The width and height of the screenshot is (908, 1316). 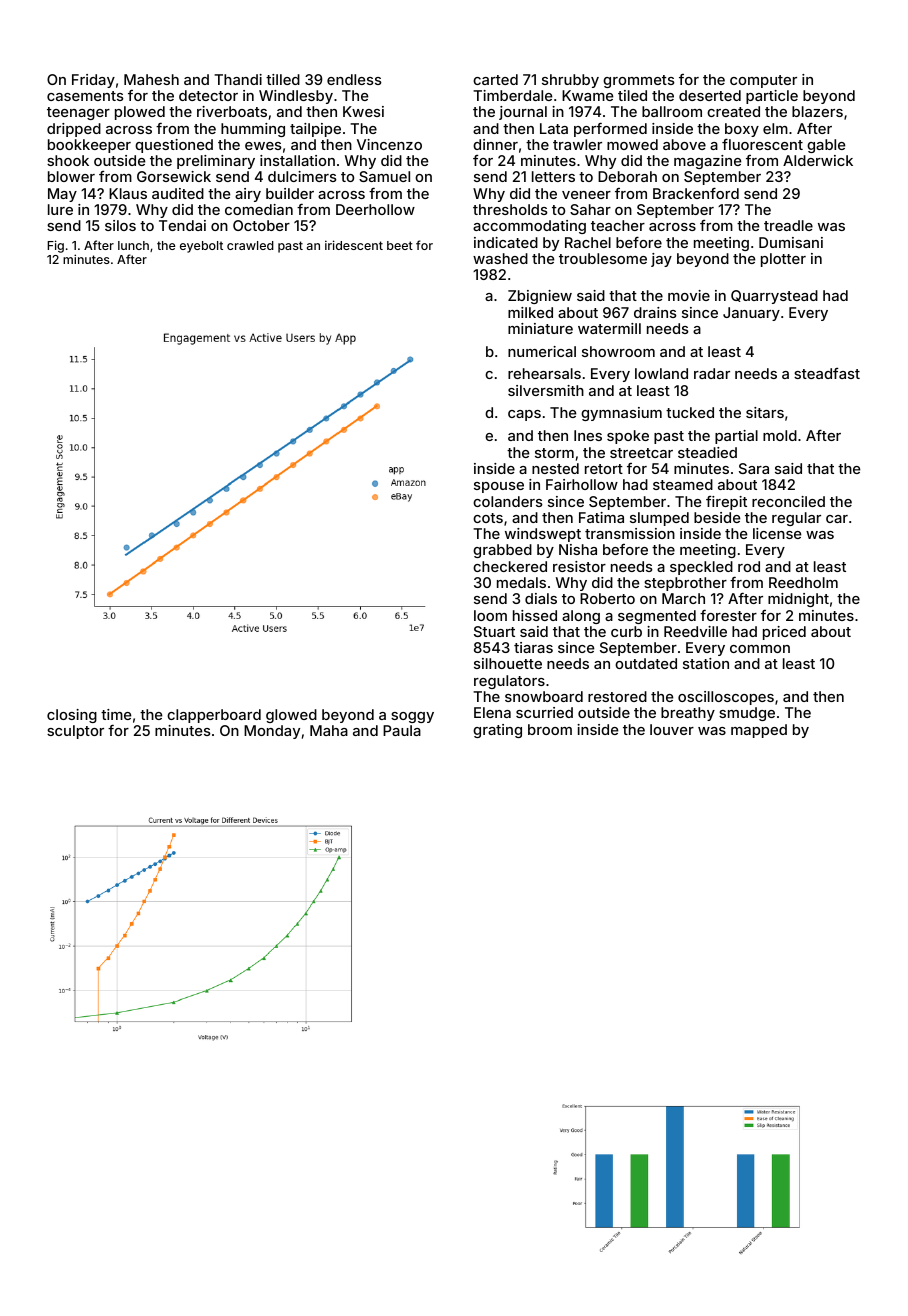 I want to click on movie, so click(x=689, y=295).
